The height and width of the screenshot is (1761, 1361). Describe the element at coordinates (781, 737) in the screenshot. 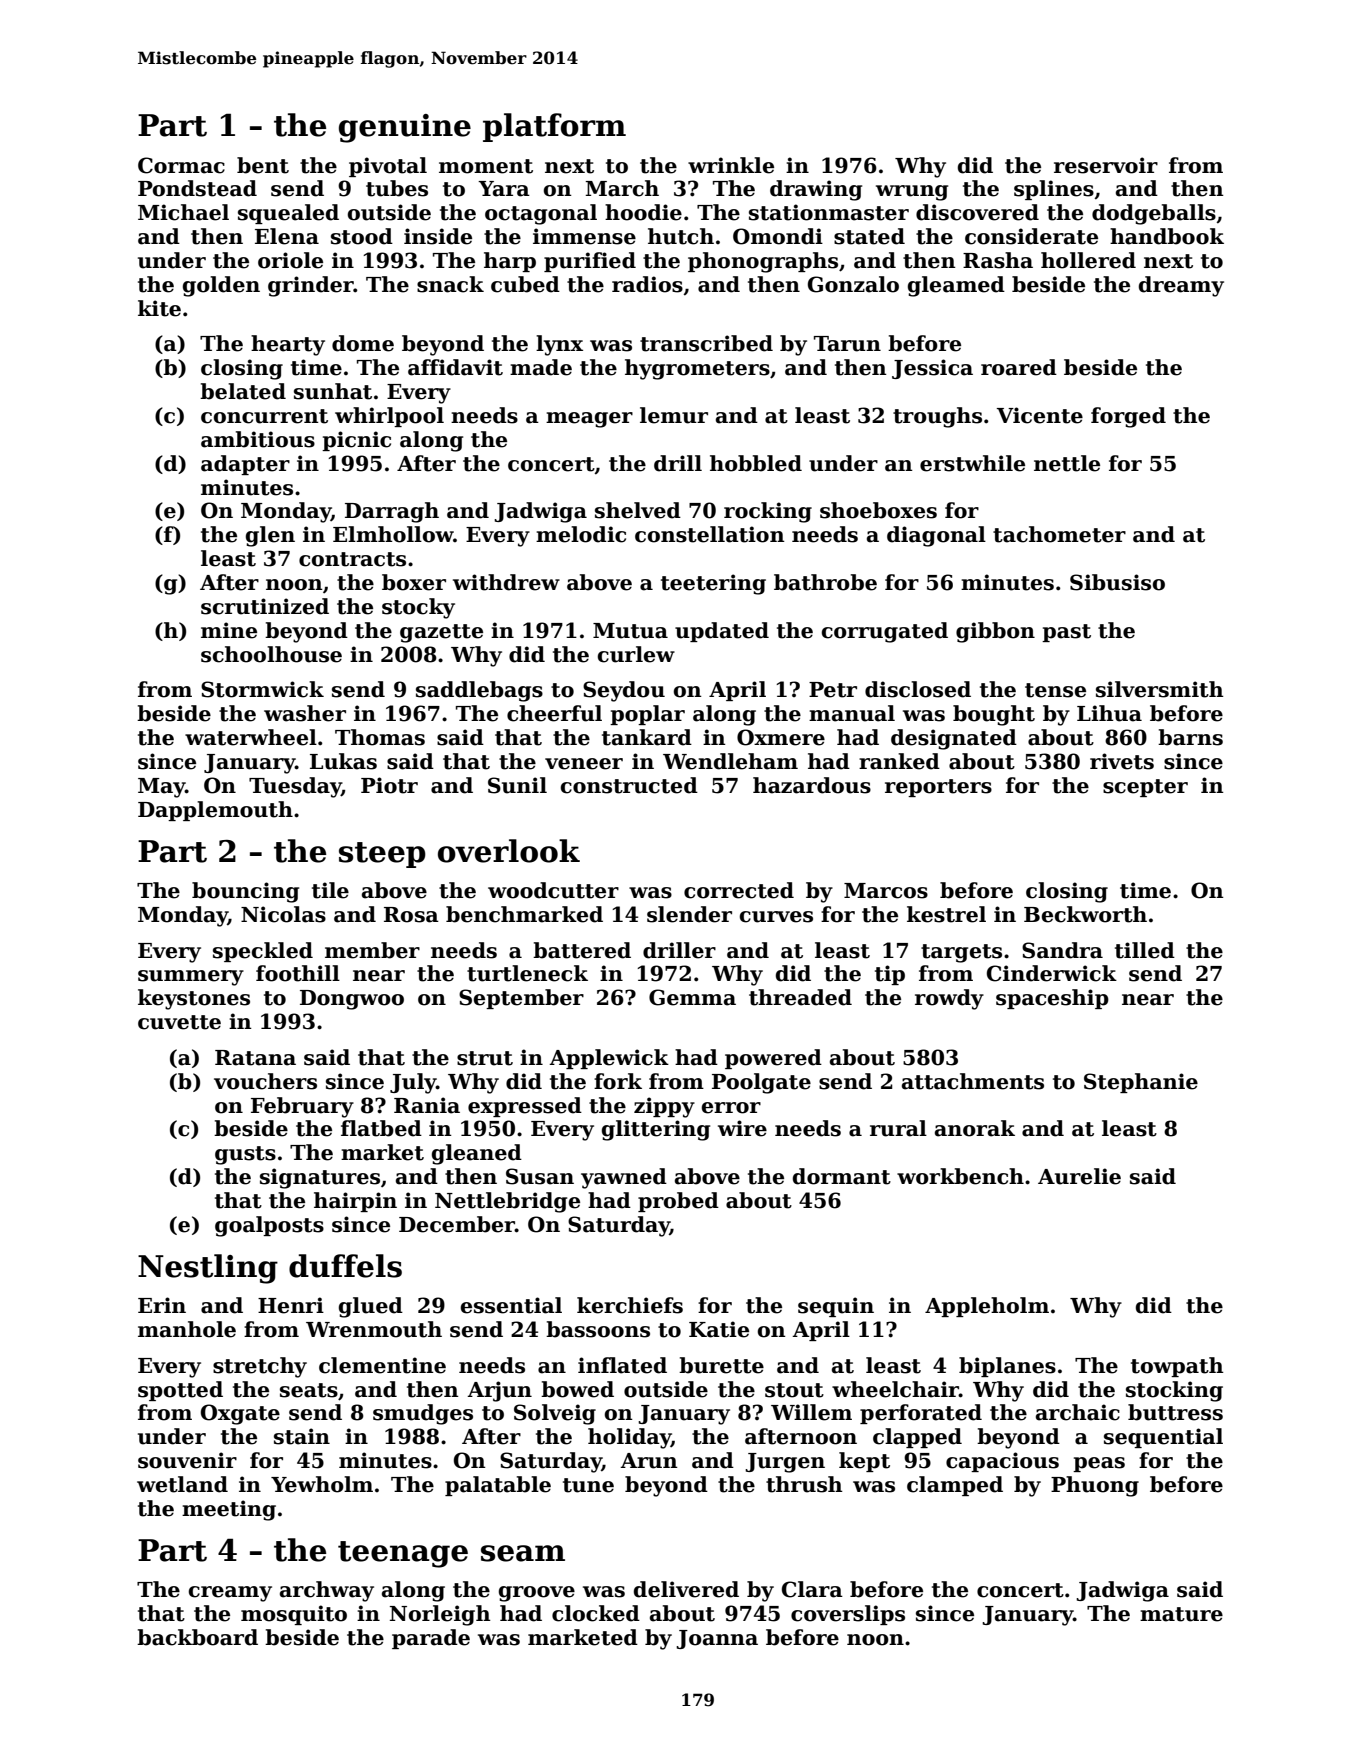

I see `Oxmere` at that location.
